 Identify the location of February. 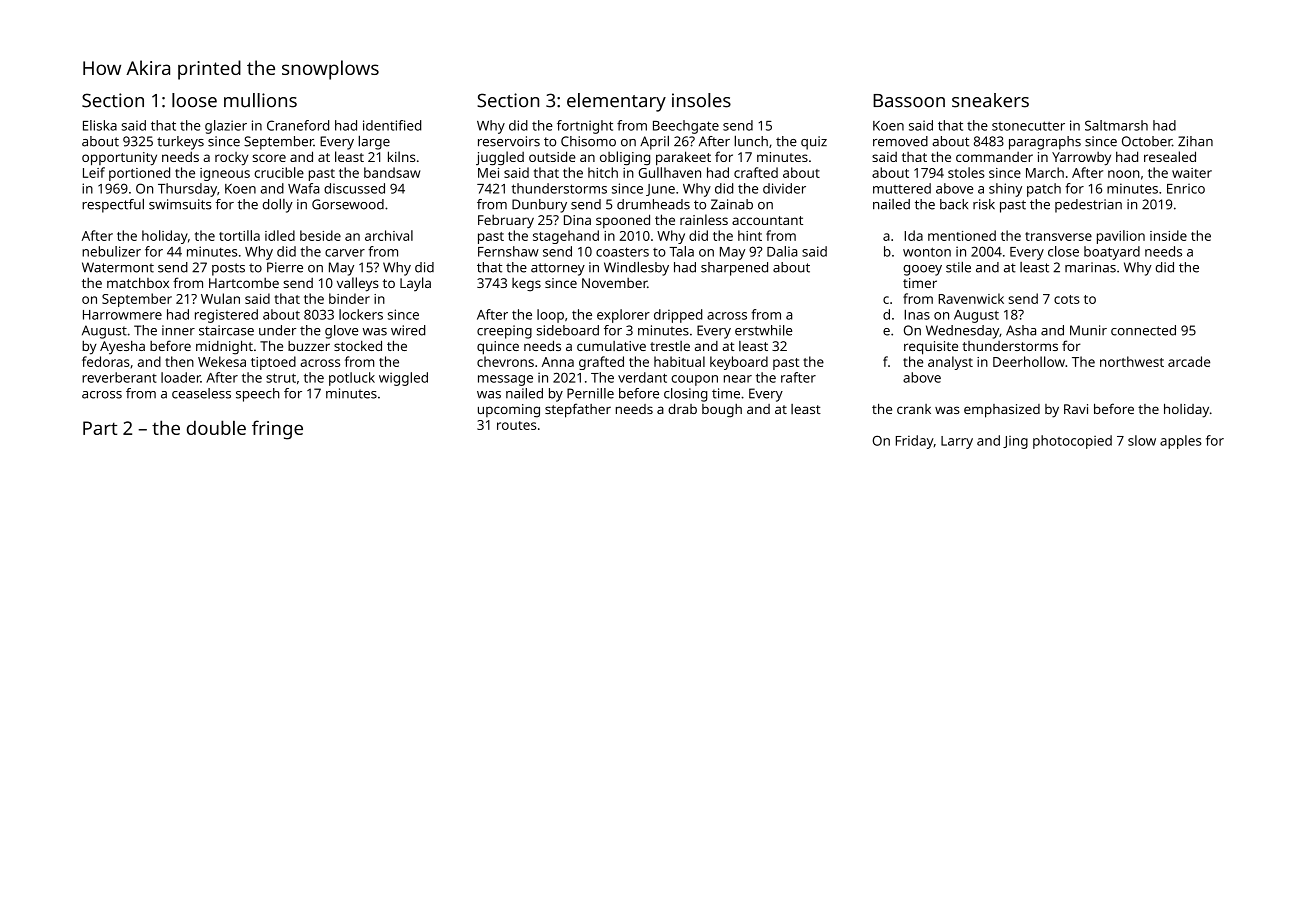
(506, 221).
